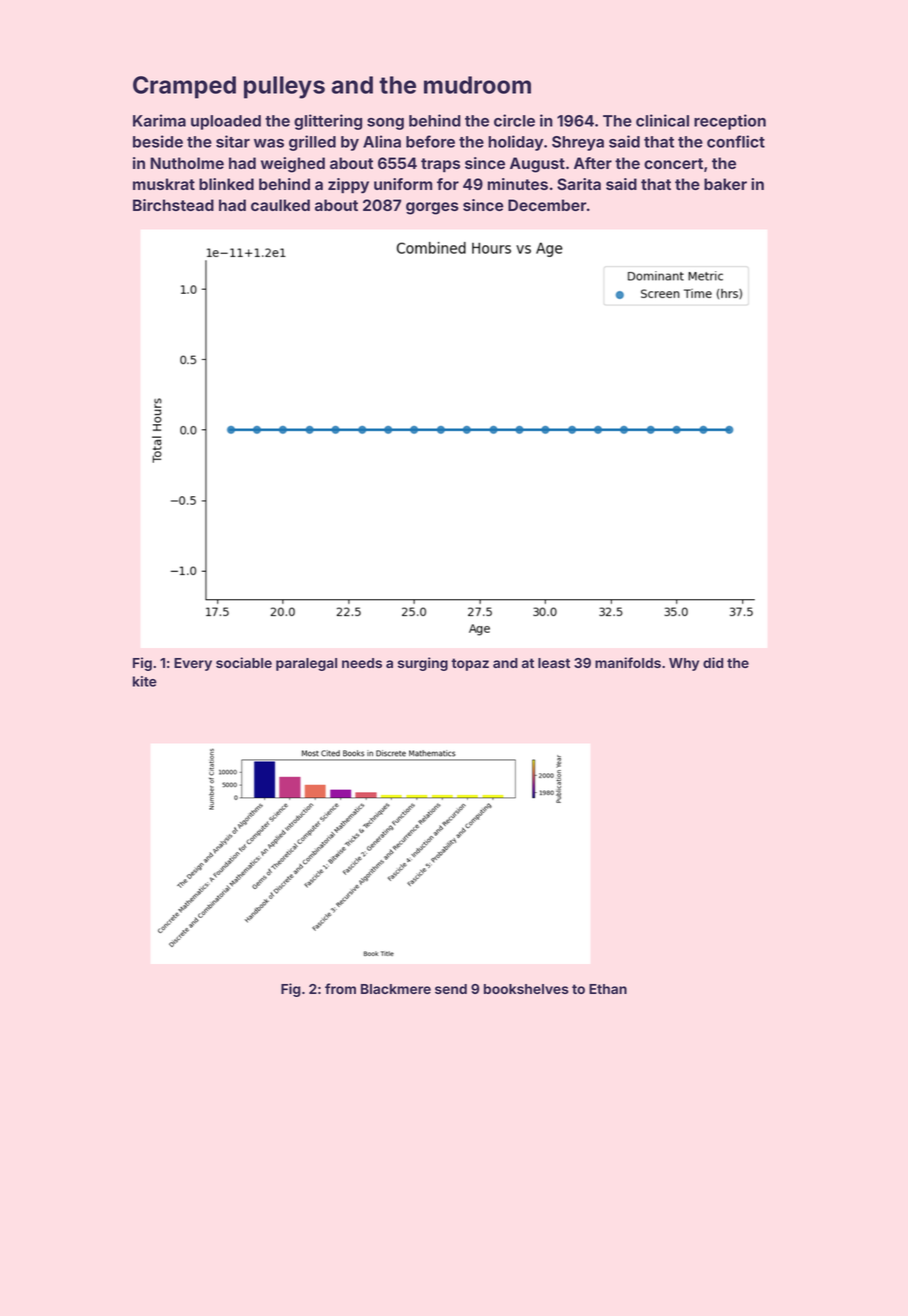  Describe the element at coordinates (430, 141) in the page. I see `before` at that location.
